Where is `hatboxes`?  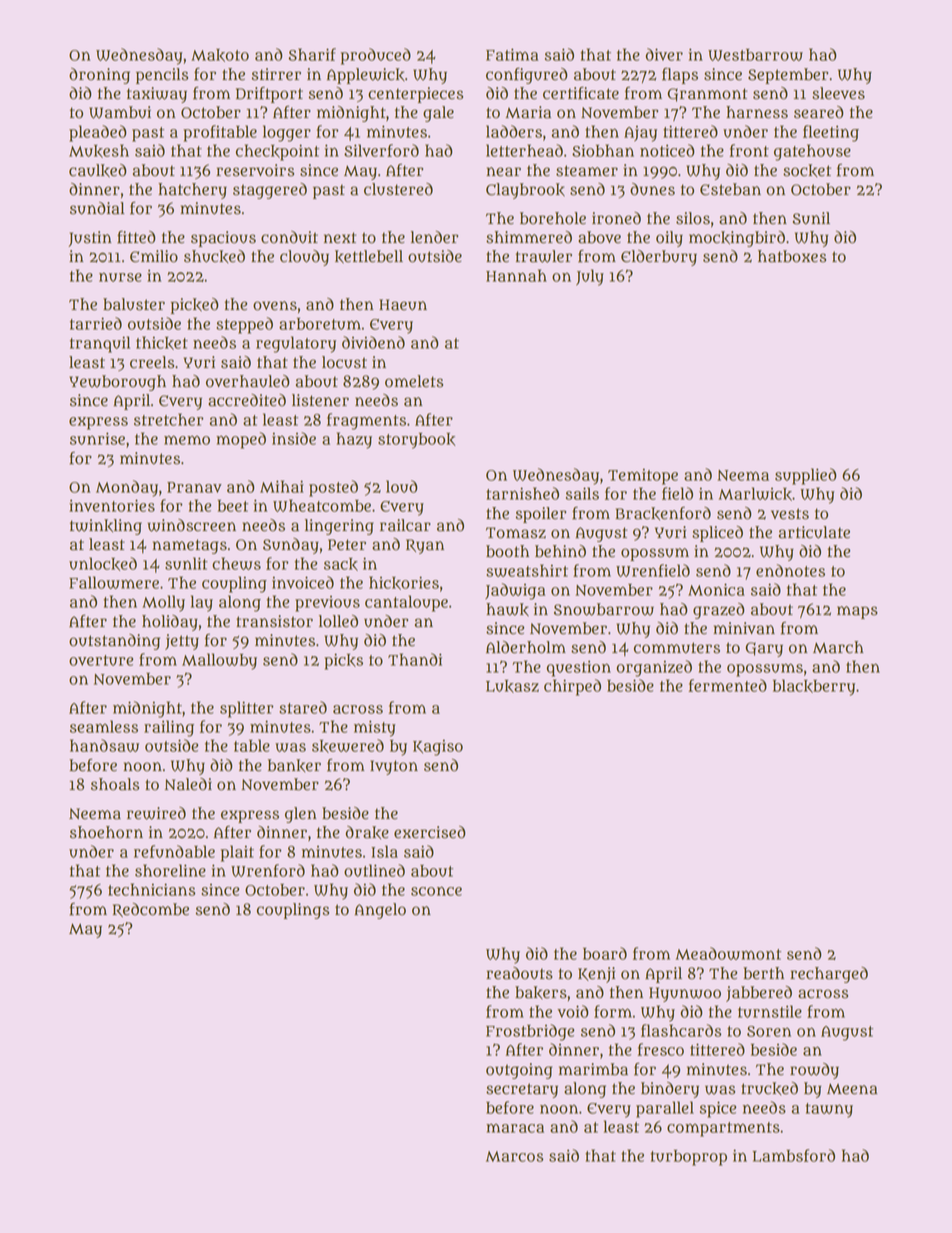 hatboxes is located at coordinates (792, 256).
